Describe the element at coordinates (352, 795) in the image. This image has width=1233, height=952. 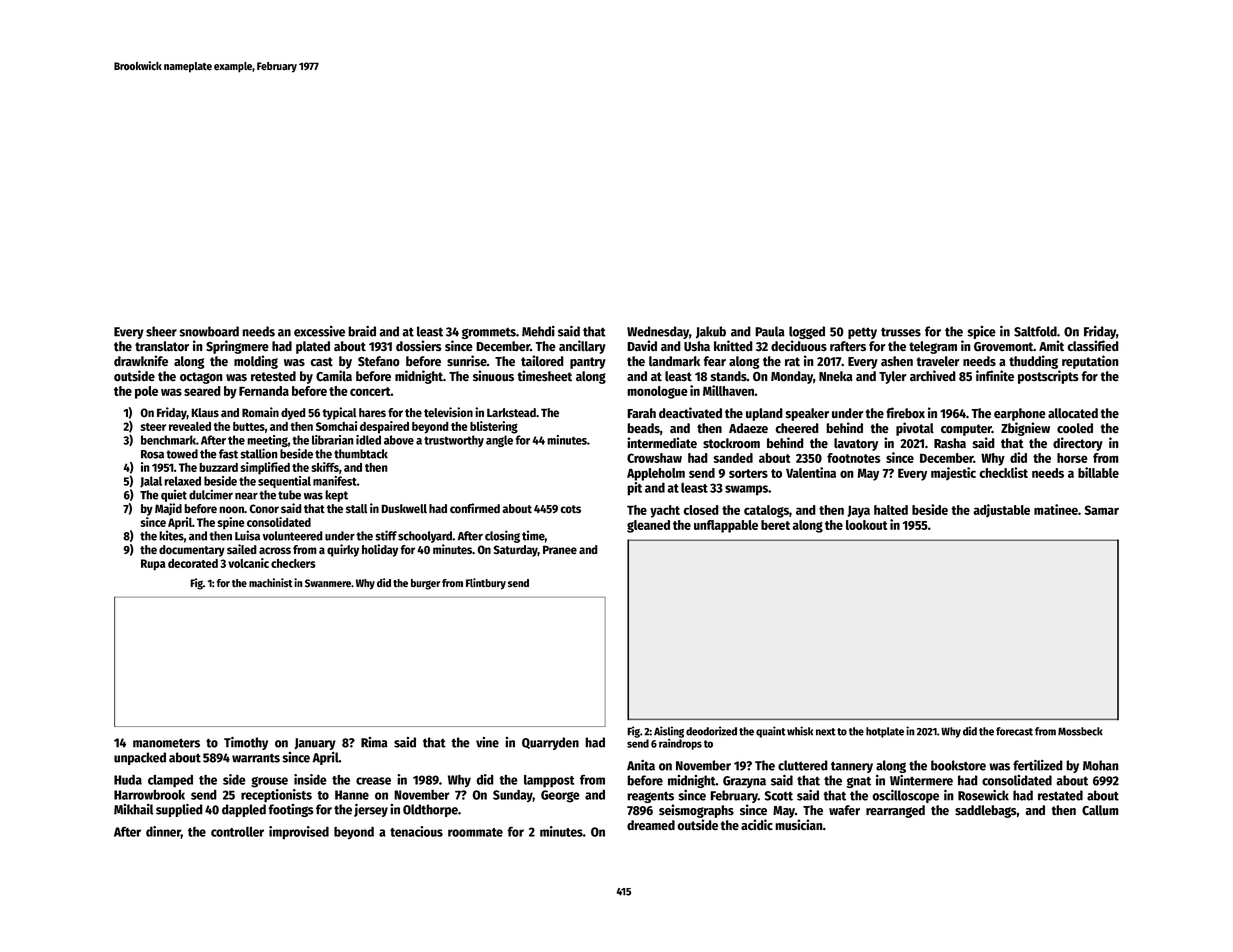
I see `Hanne` at that location.
